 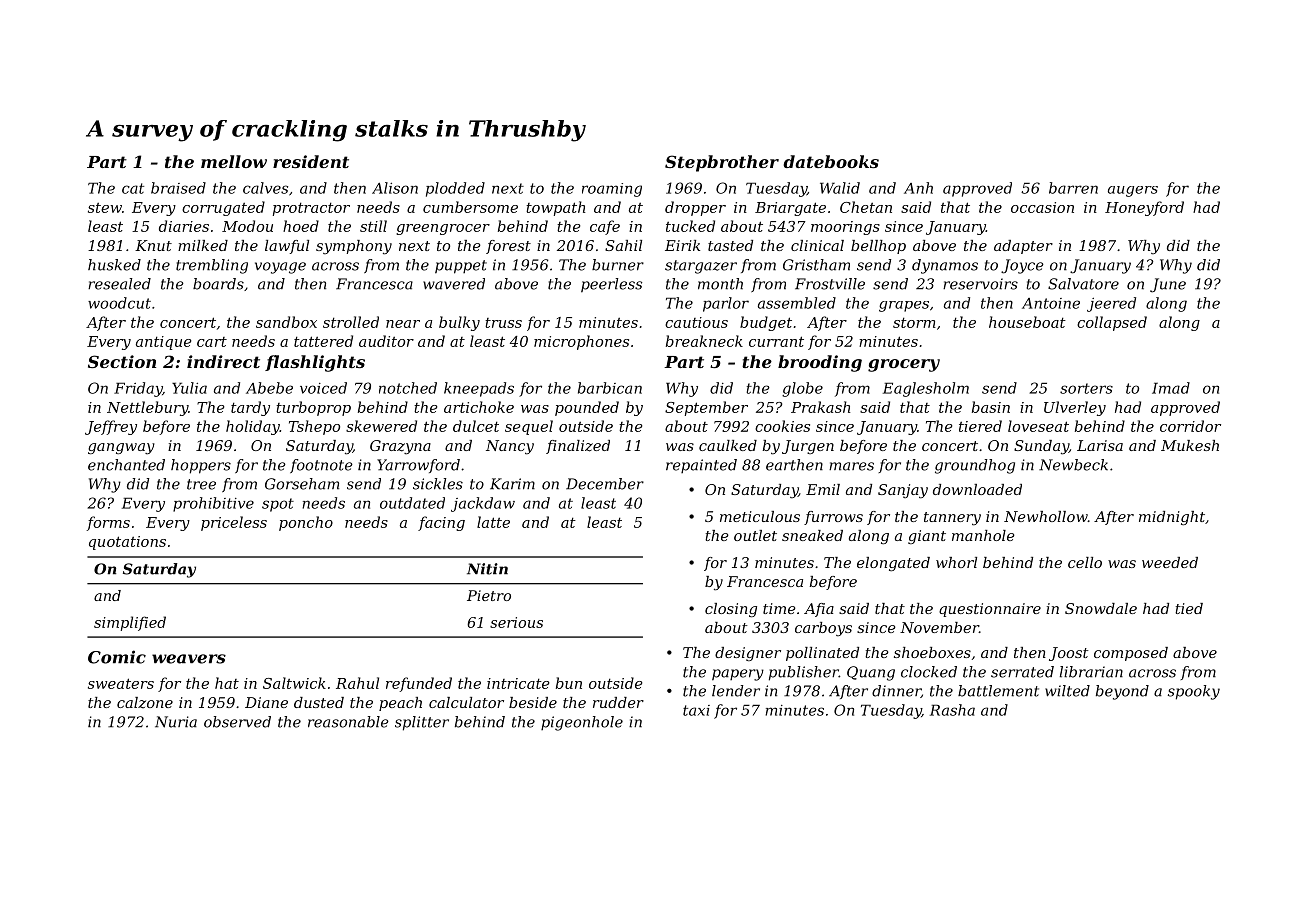 What do you see at coordinates (1023, 247) in the screenshot?
I see `adapter` at bounding box center [1023, 247].
